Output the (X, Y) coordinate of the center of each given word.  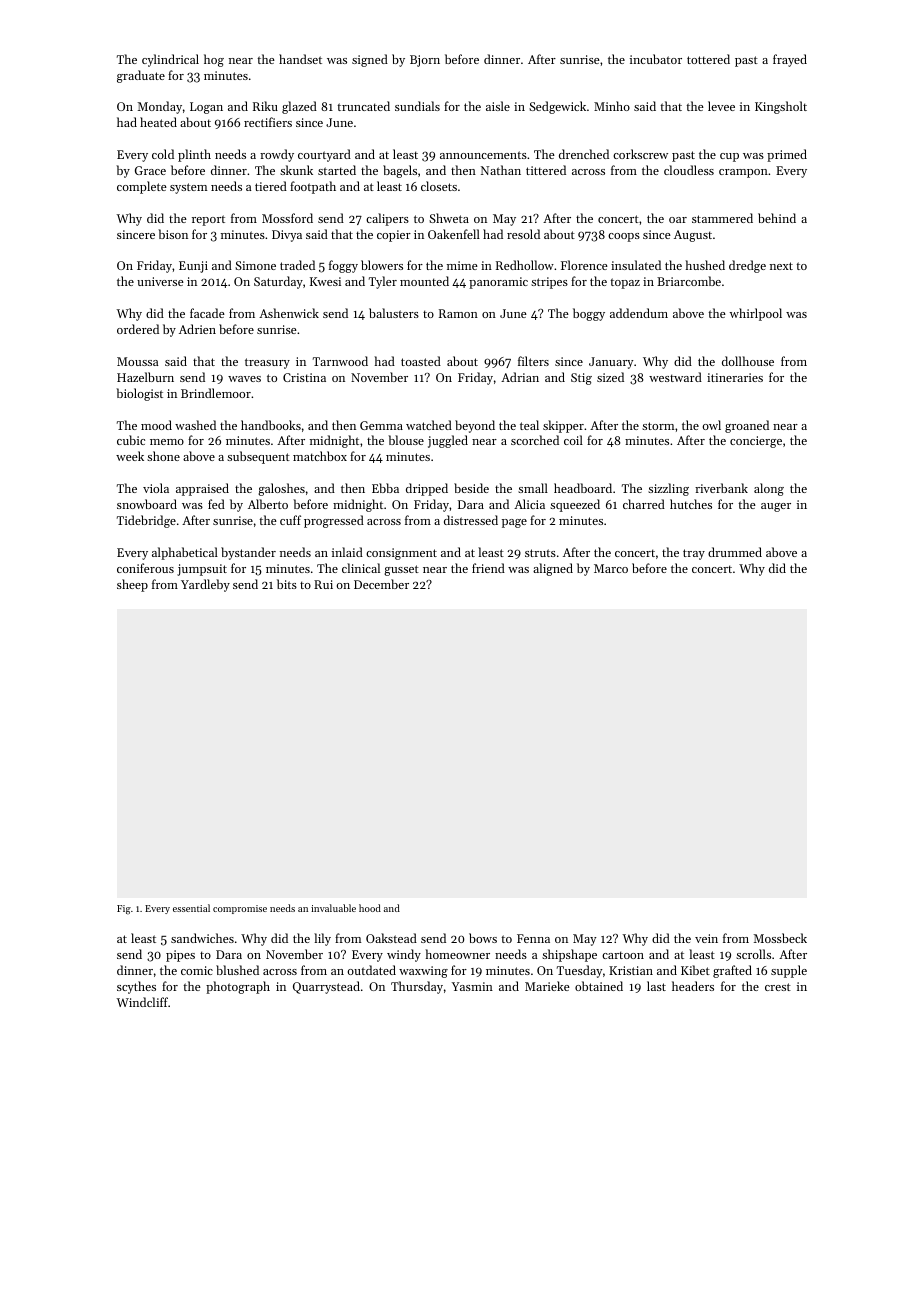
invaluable (333, 908)
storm (658, 426)
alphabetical (185, 553)
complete (142, 187)
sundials (417, 106)
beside (471, 488)
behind (777, 218)
